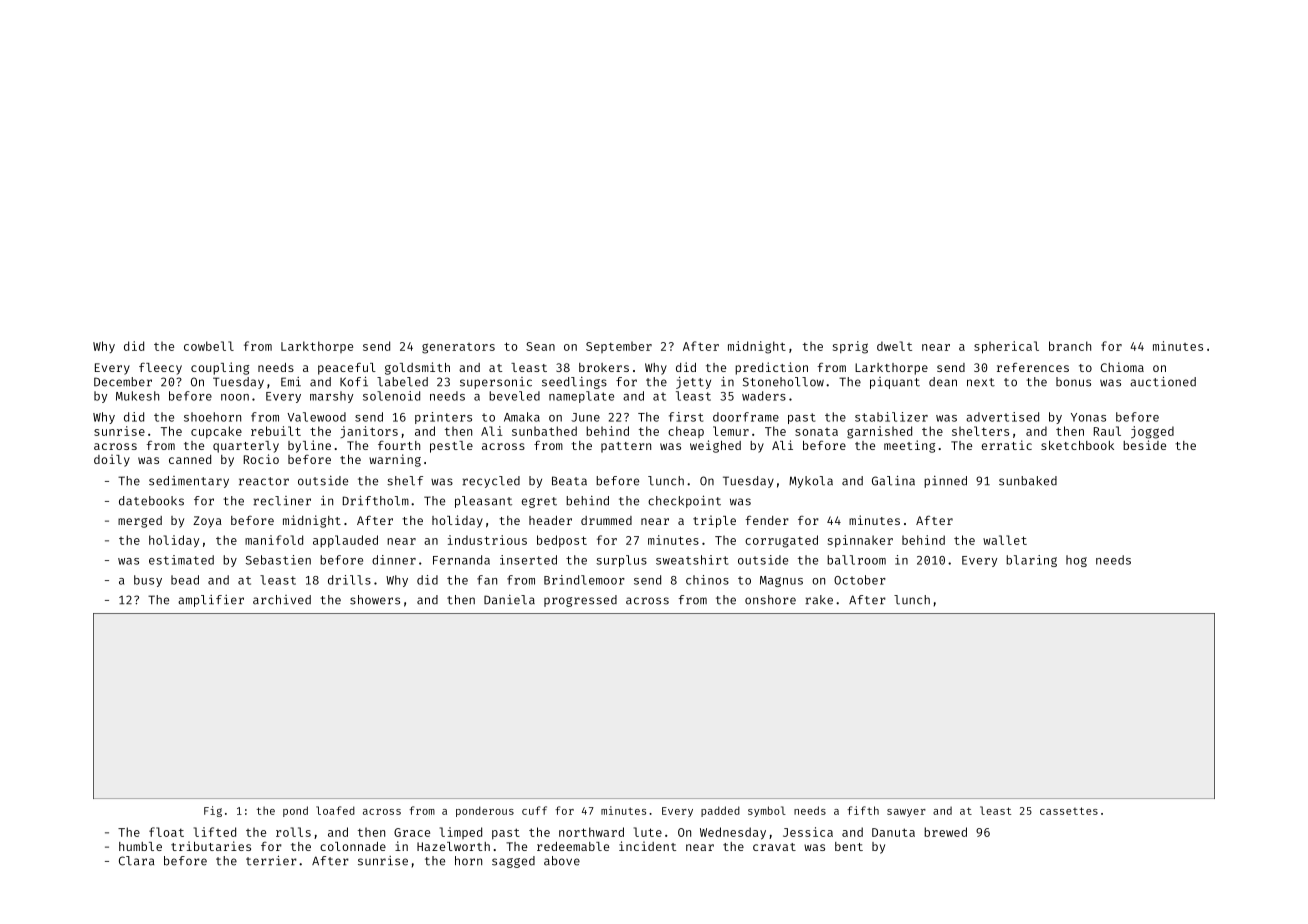 The height and width of the screenshot is (924, 1308). What do you see at coordinates (282, 501) in the screenshot?
I see `recliner` at bounding box center [282, 501].
